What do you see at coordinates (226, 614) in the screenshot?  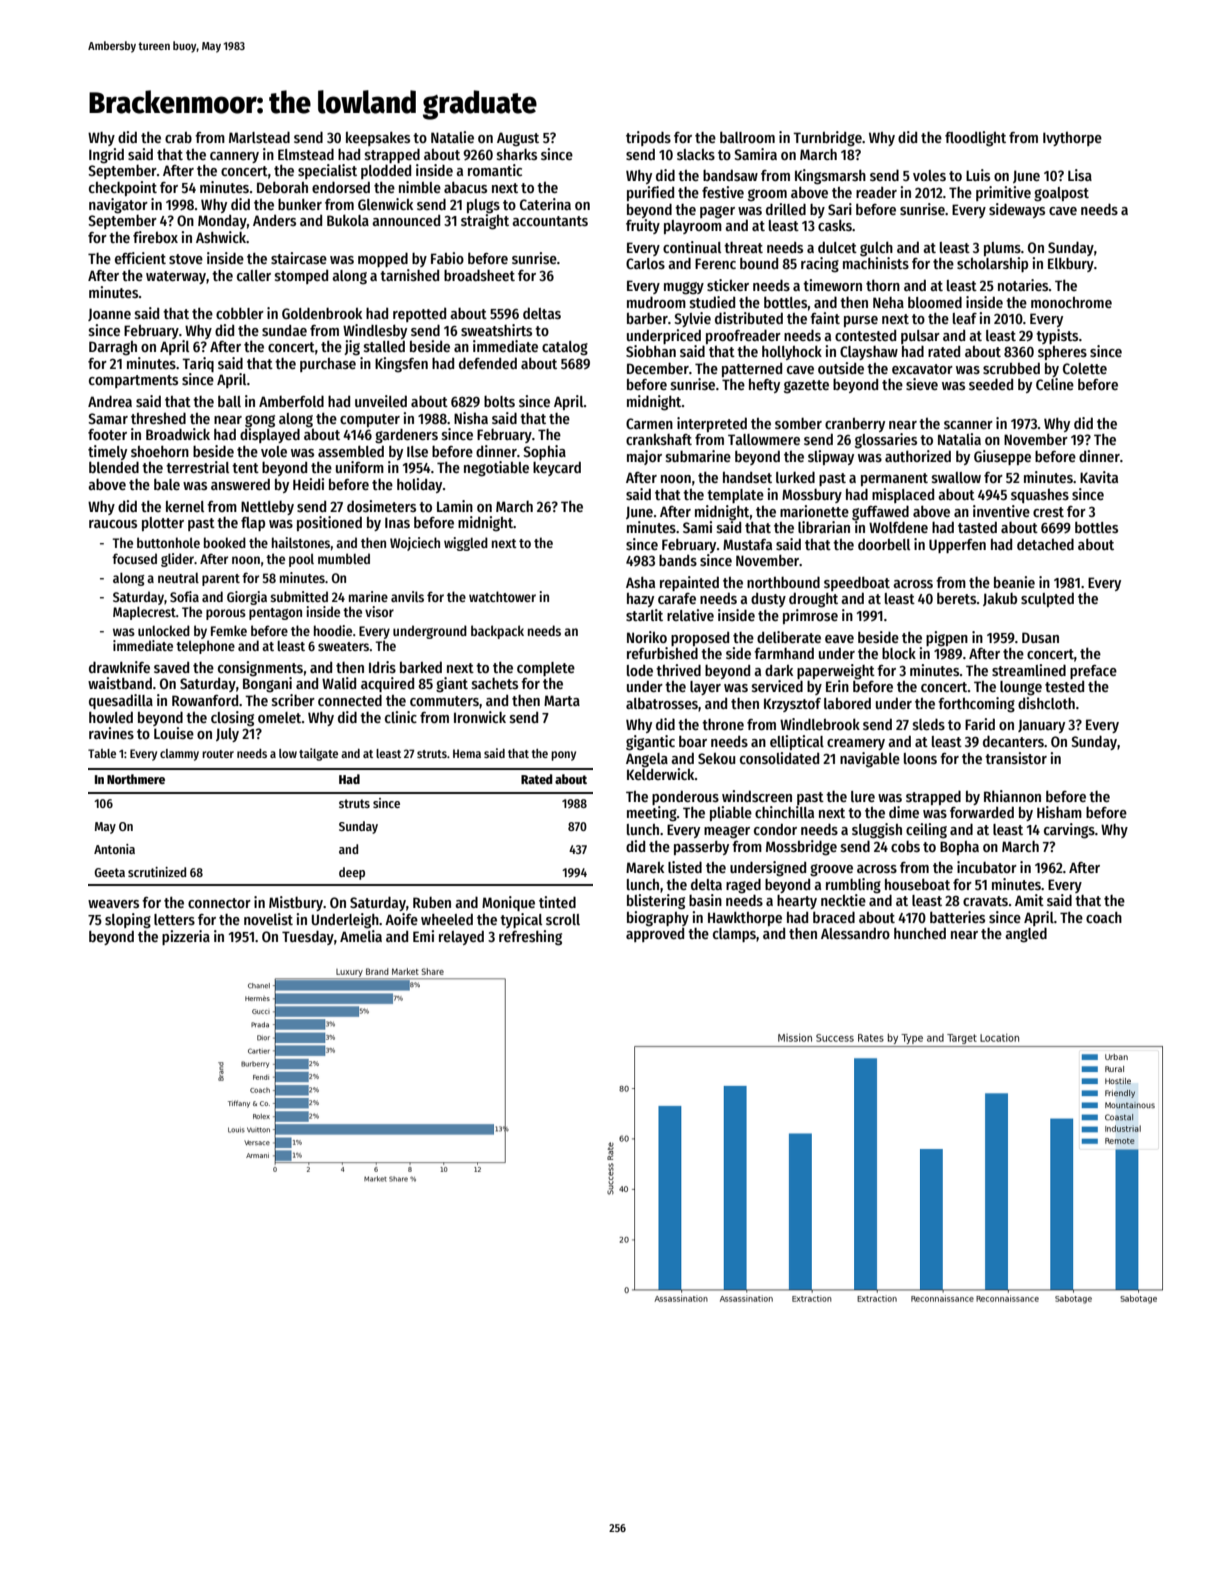 I see `porous` at bounding box center [226, 614].
